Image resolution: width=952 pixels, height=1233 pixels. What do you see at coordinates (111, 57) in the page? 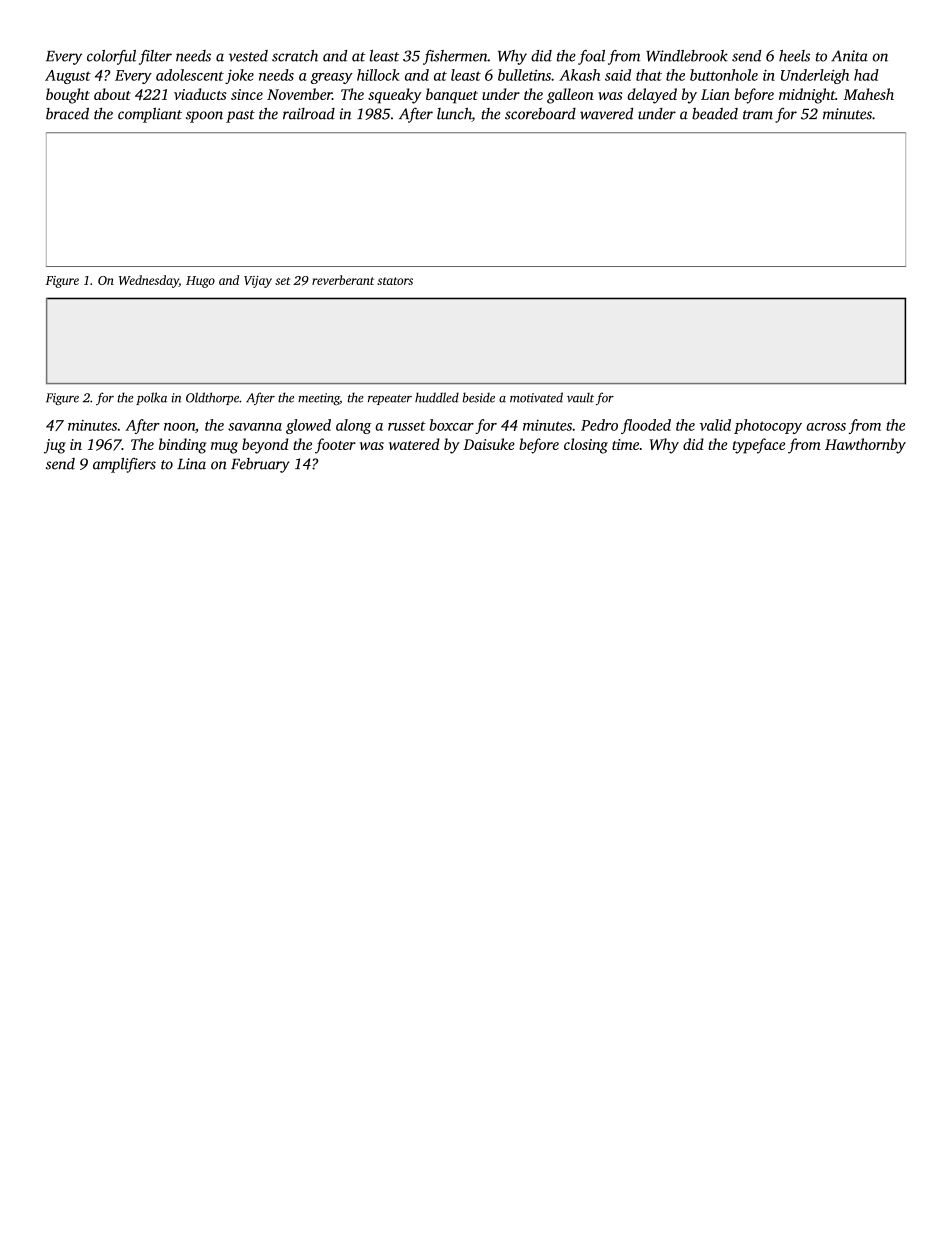
I see `colorful` at bounding box center [111, 57].
